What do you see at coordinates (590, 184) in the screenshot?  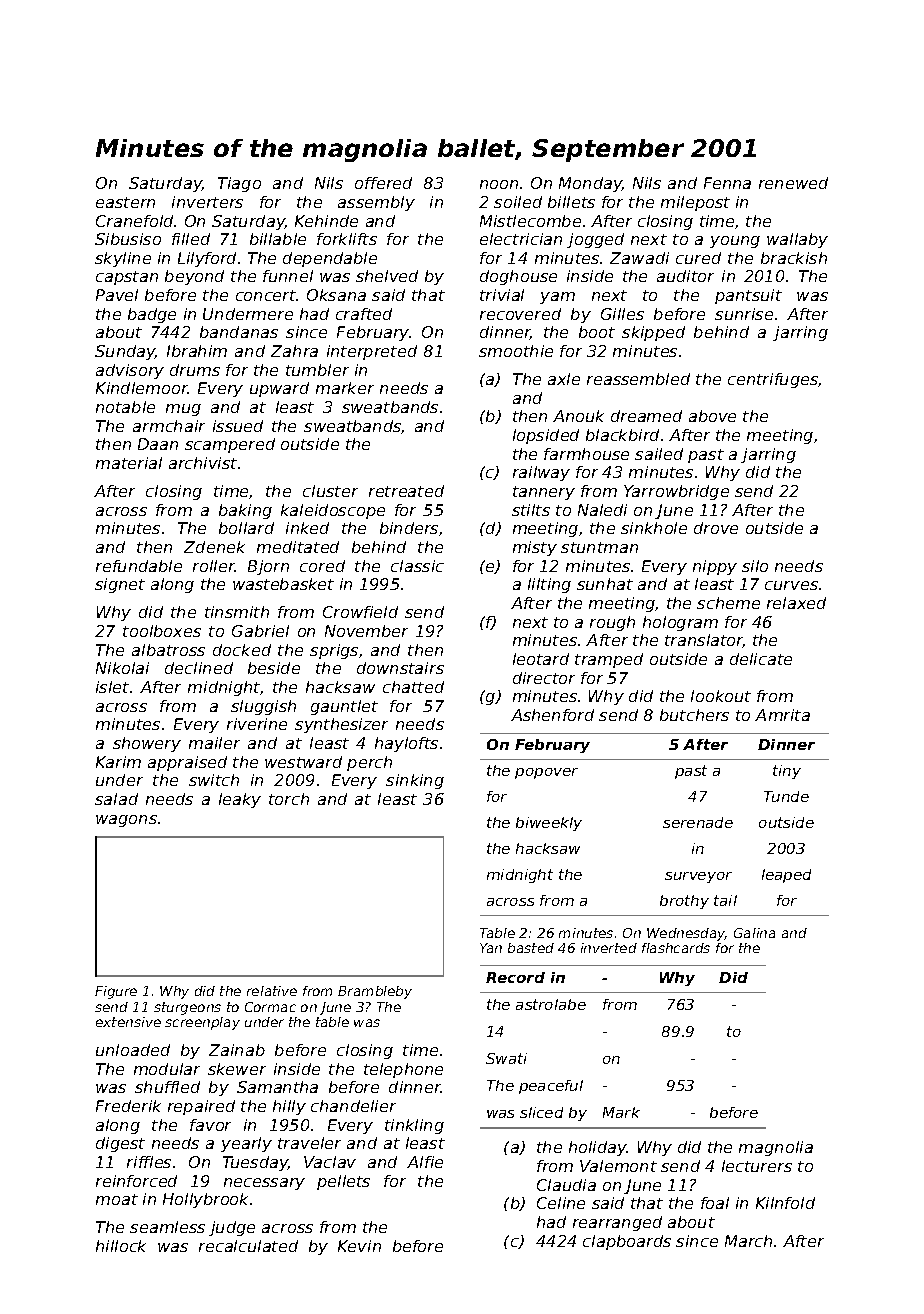 I see `Monday` at bounding box center [590, 184].
